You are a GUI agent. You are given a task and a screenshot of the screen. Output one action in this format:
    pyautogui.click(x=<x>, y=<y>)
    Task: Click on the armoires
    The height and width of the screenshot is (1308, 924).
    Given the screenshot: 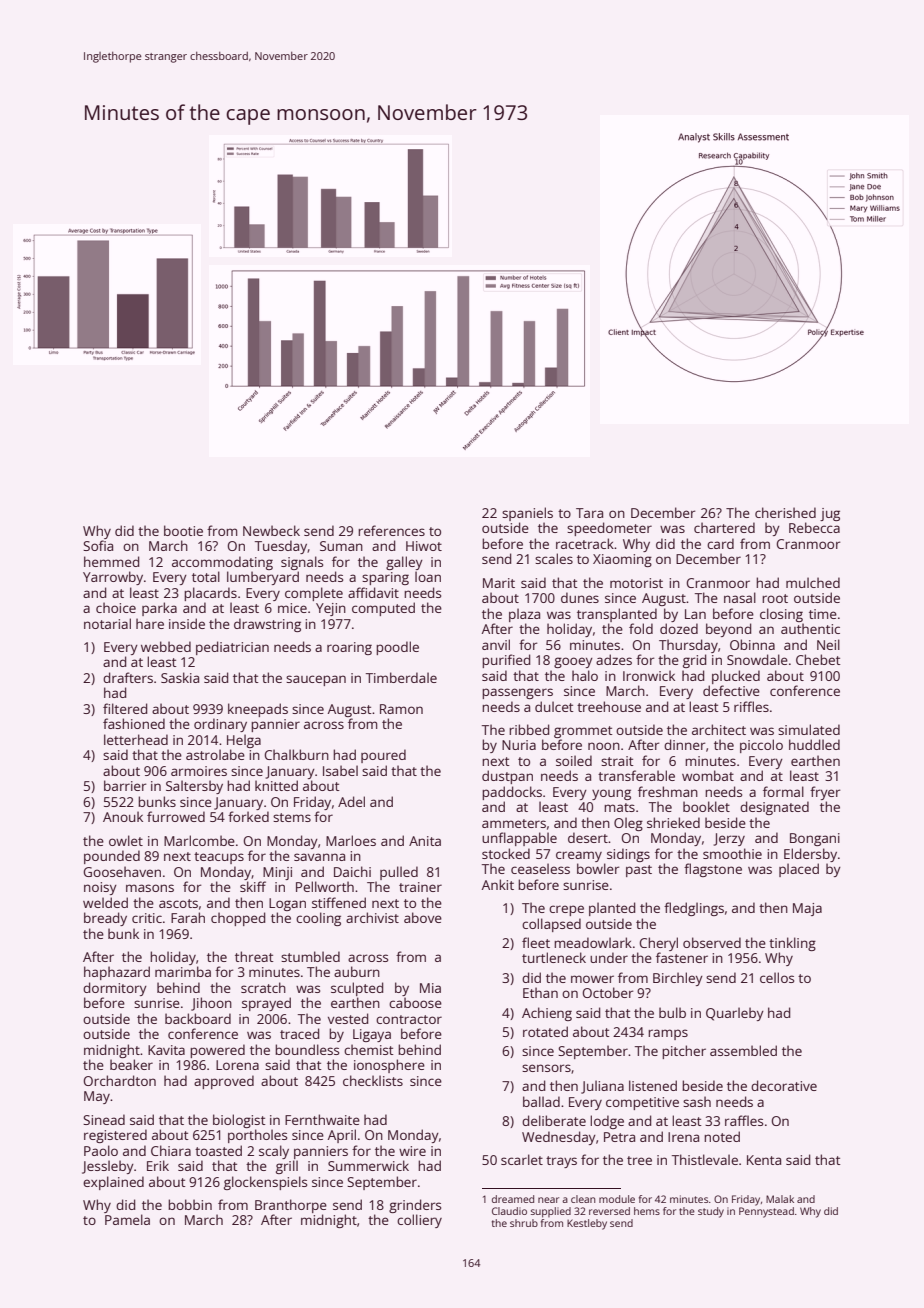 What is the action you would take?
    pyautogui.click(x=199, y=771)
